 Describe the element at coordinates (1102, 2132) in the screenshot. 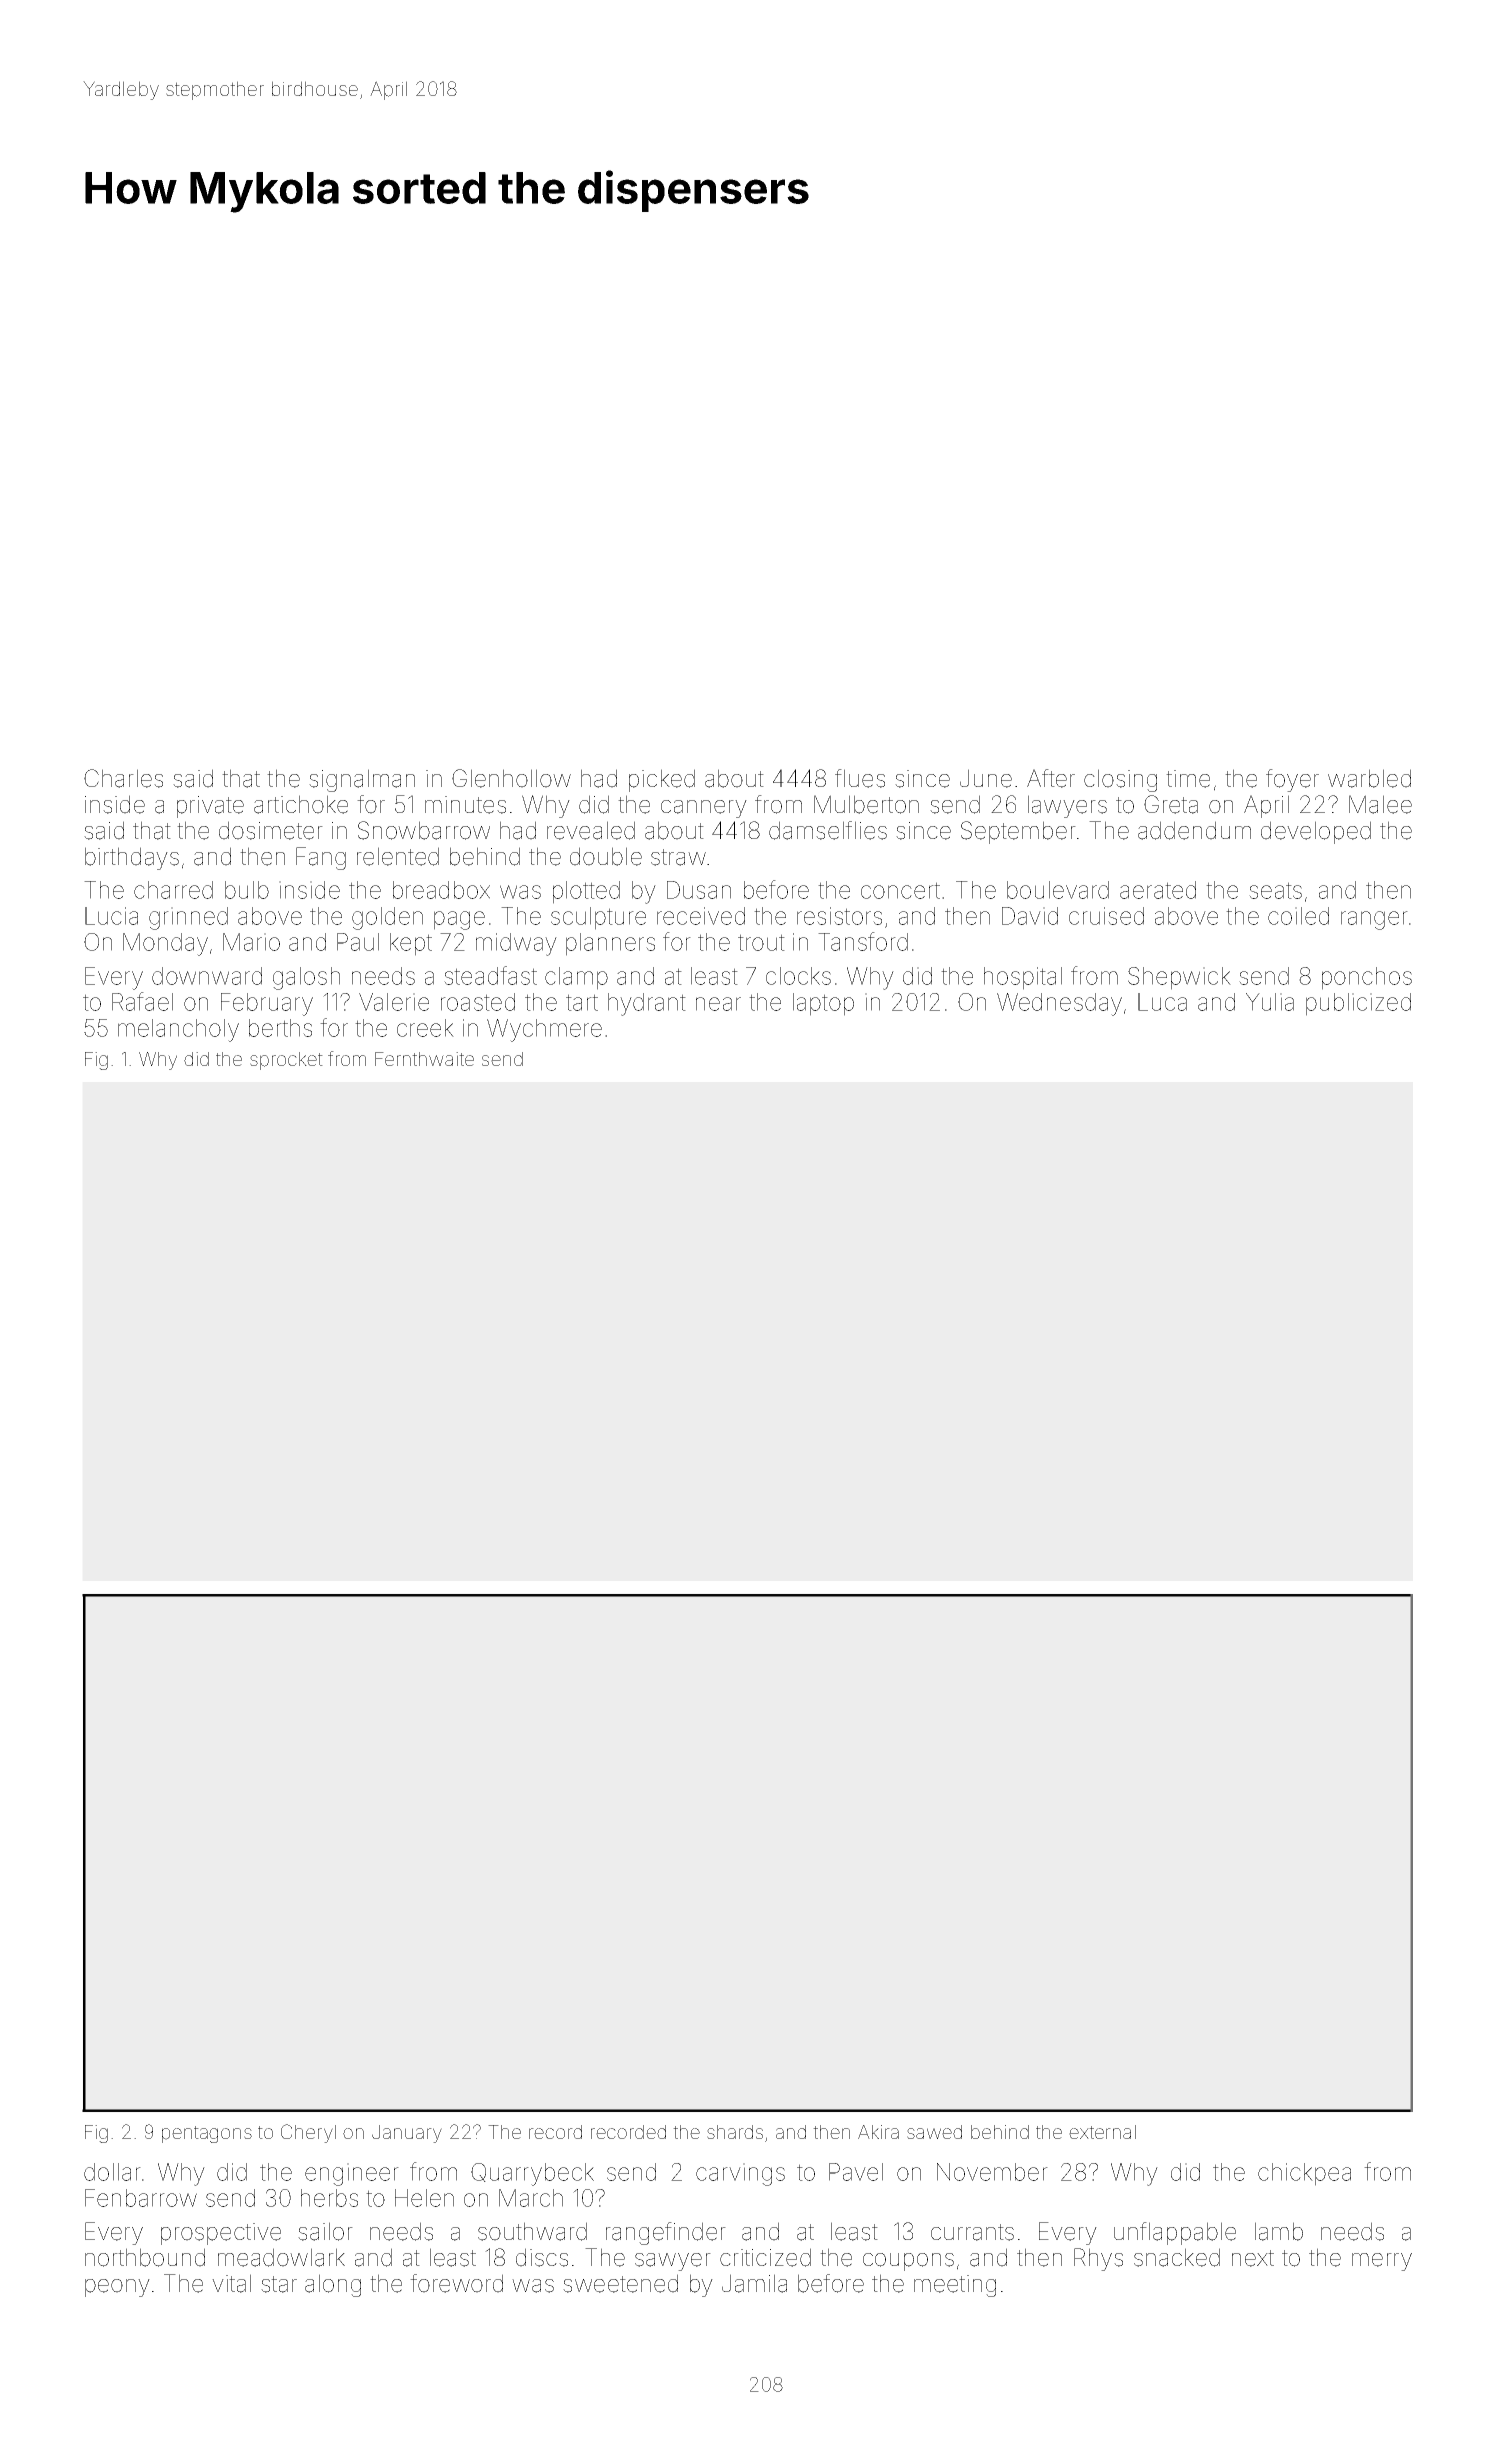

I see `external` at that location.
